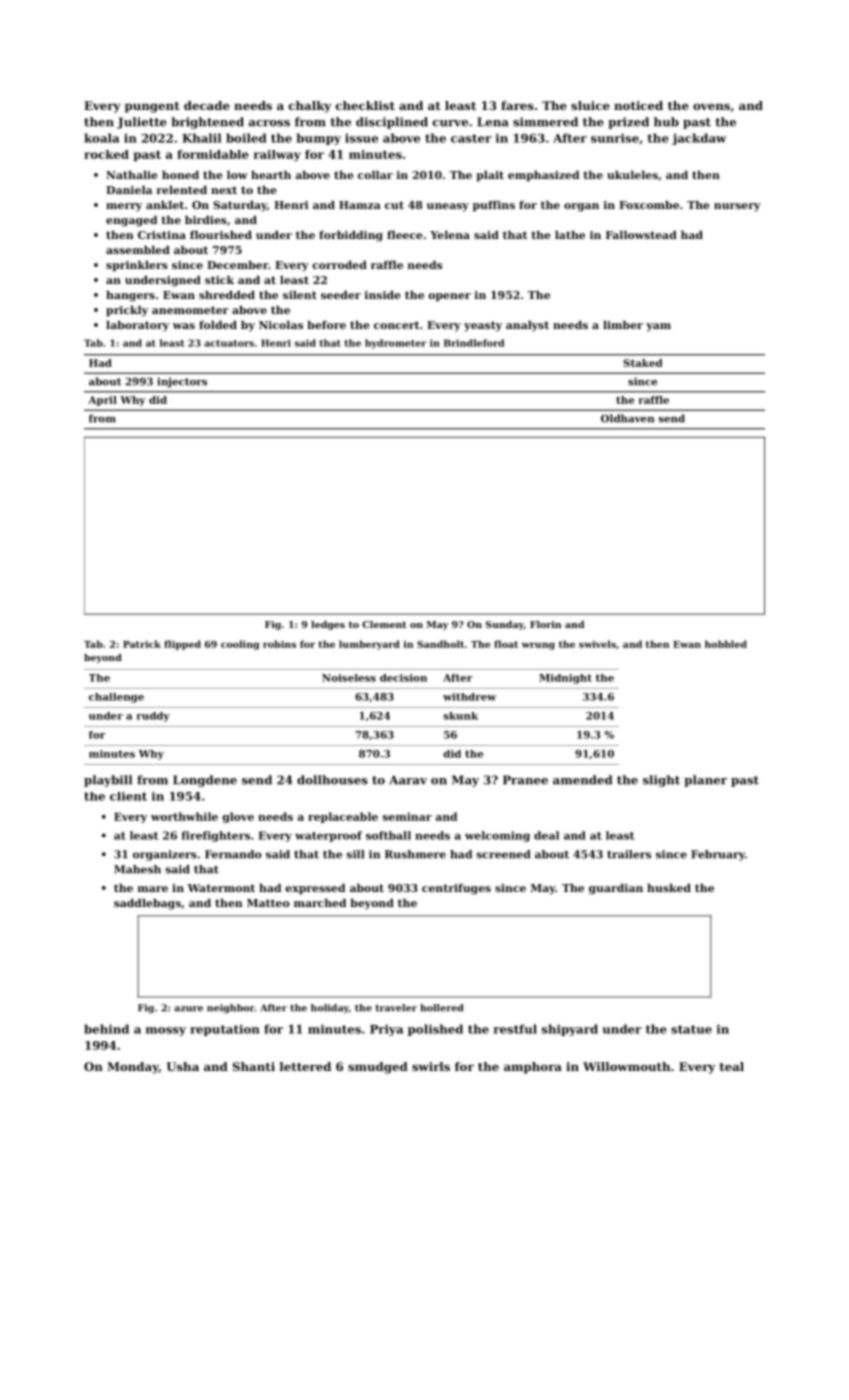 The width and height of the screenshot is (849, 1400). I want to click on Usha, so click(183, 1066).
